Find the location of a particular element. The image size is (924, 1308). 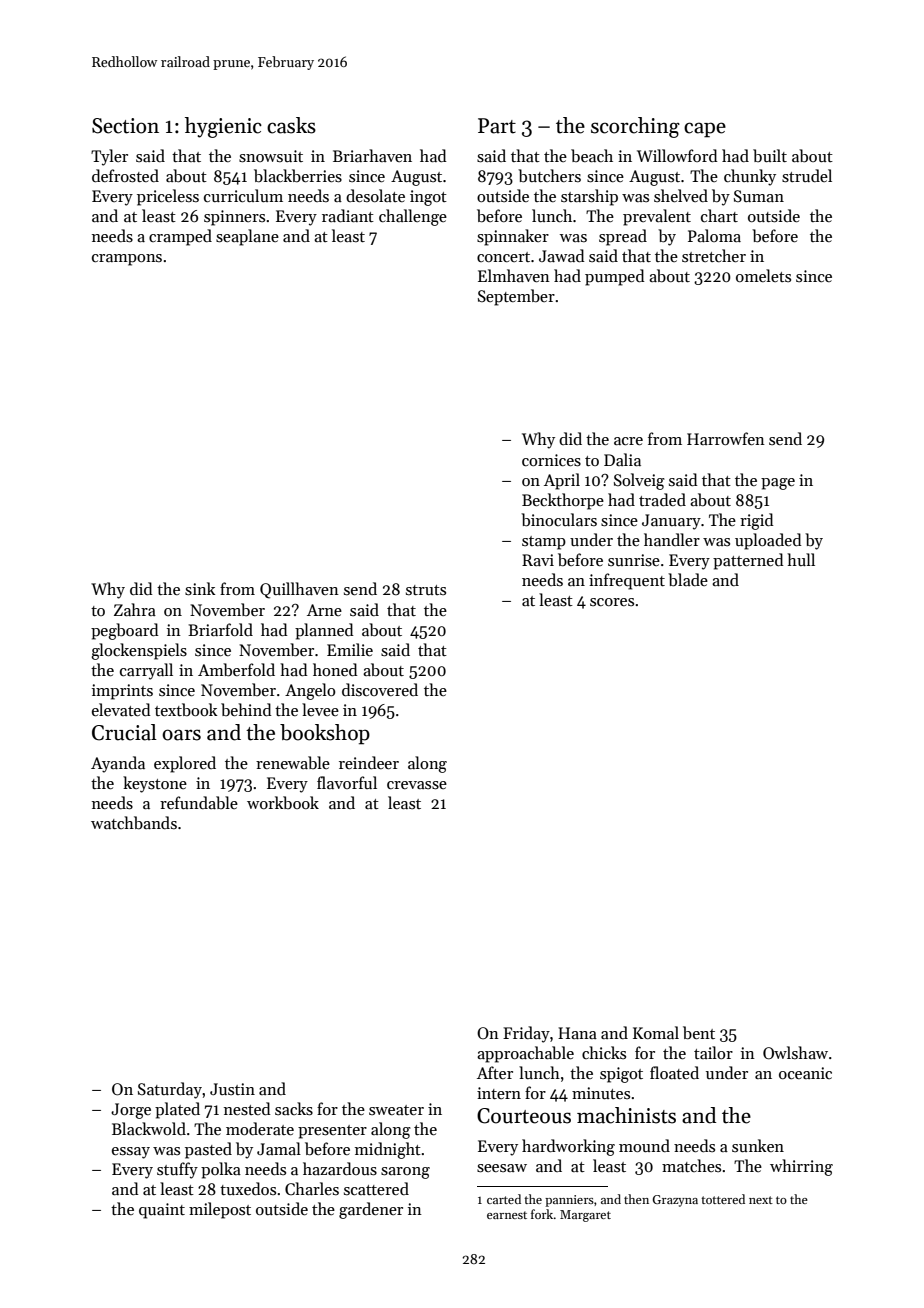

Owlshaw is located at coordinates (795, 1053).
